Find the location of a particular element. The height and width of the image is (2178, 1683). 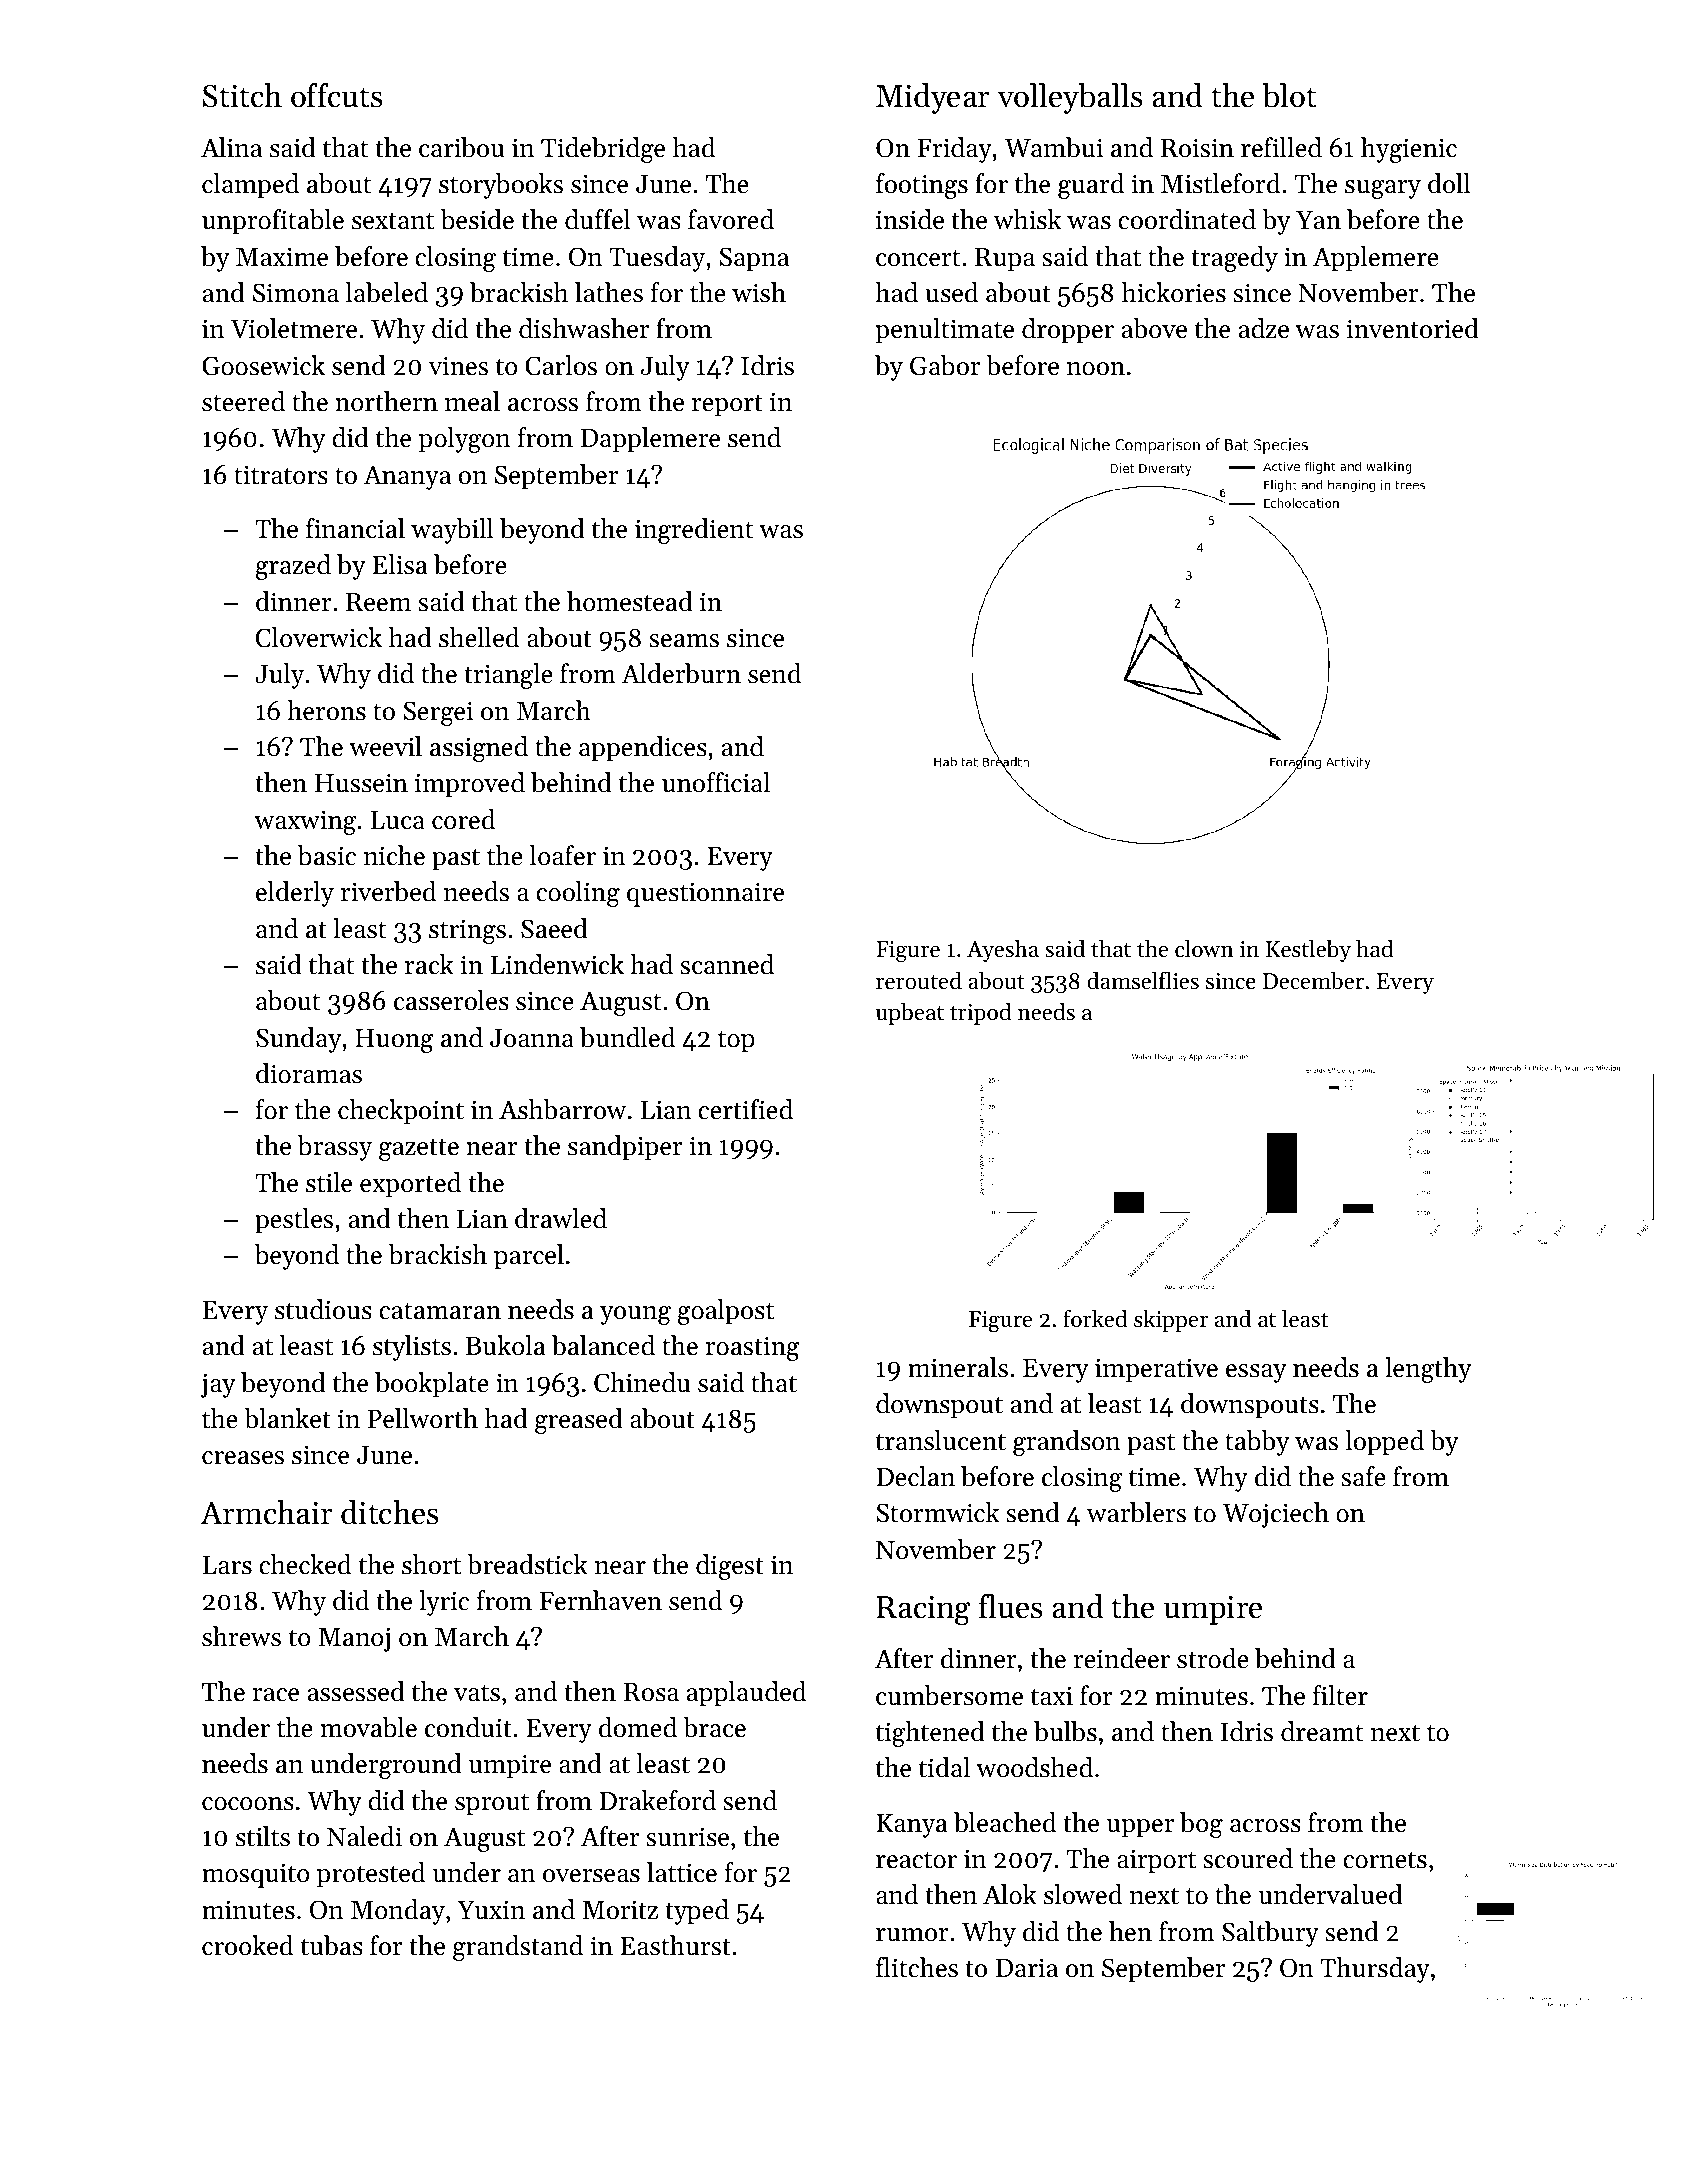

Kestleby is located at coordinates (1308, 950).
